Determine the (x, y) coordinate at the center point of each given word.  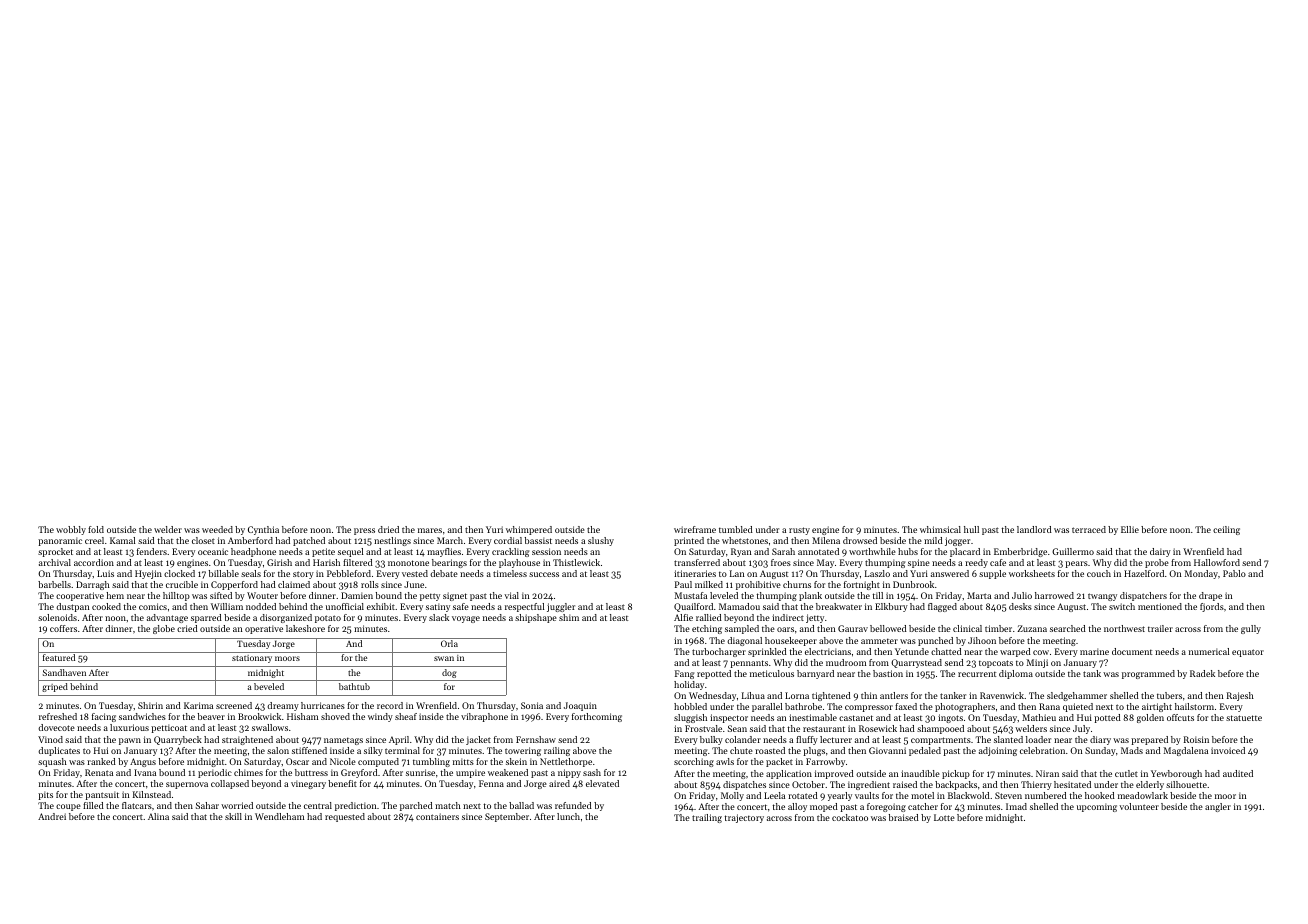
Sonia (532, 705)
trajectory (744, 818)
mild (933, 540)
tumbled (736, 529)
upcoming (1097, 807)
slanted (1008, 739)
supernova (187, 785)
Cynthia (263, 530)
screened (234, 705)
